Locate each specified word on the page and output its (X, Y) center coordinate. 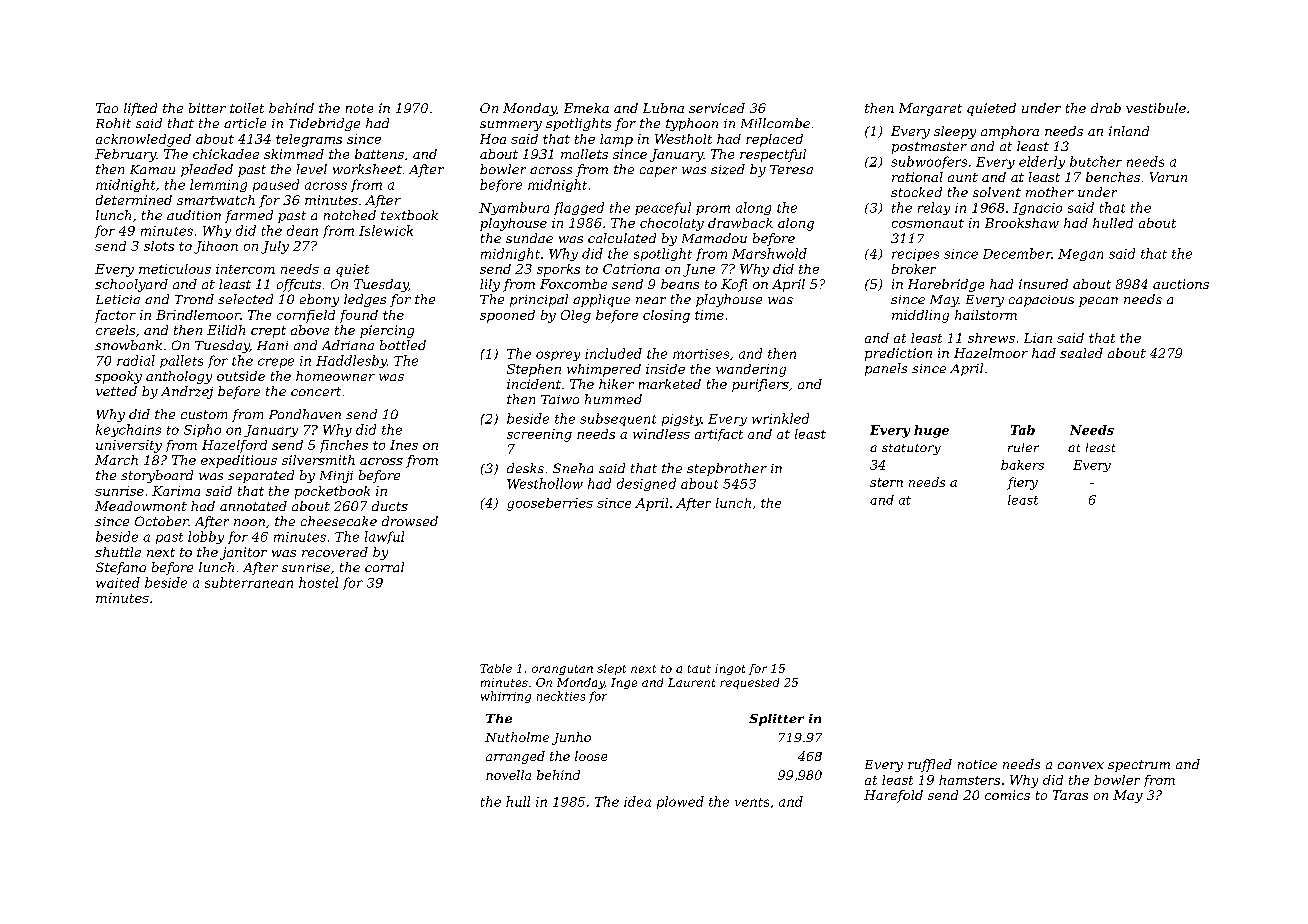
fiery (1022, 483)
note (359, 108)
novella (508, 775)
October (161, 521)
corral (384, 567)
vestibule (1156, 108)
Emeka (586, 108)
